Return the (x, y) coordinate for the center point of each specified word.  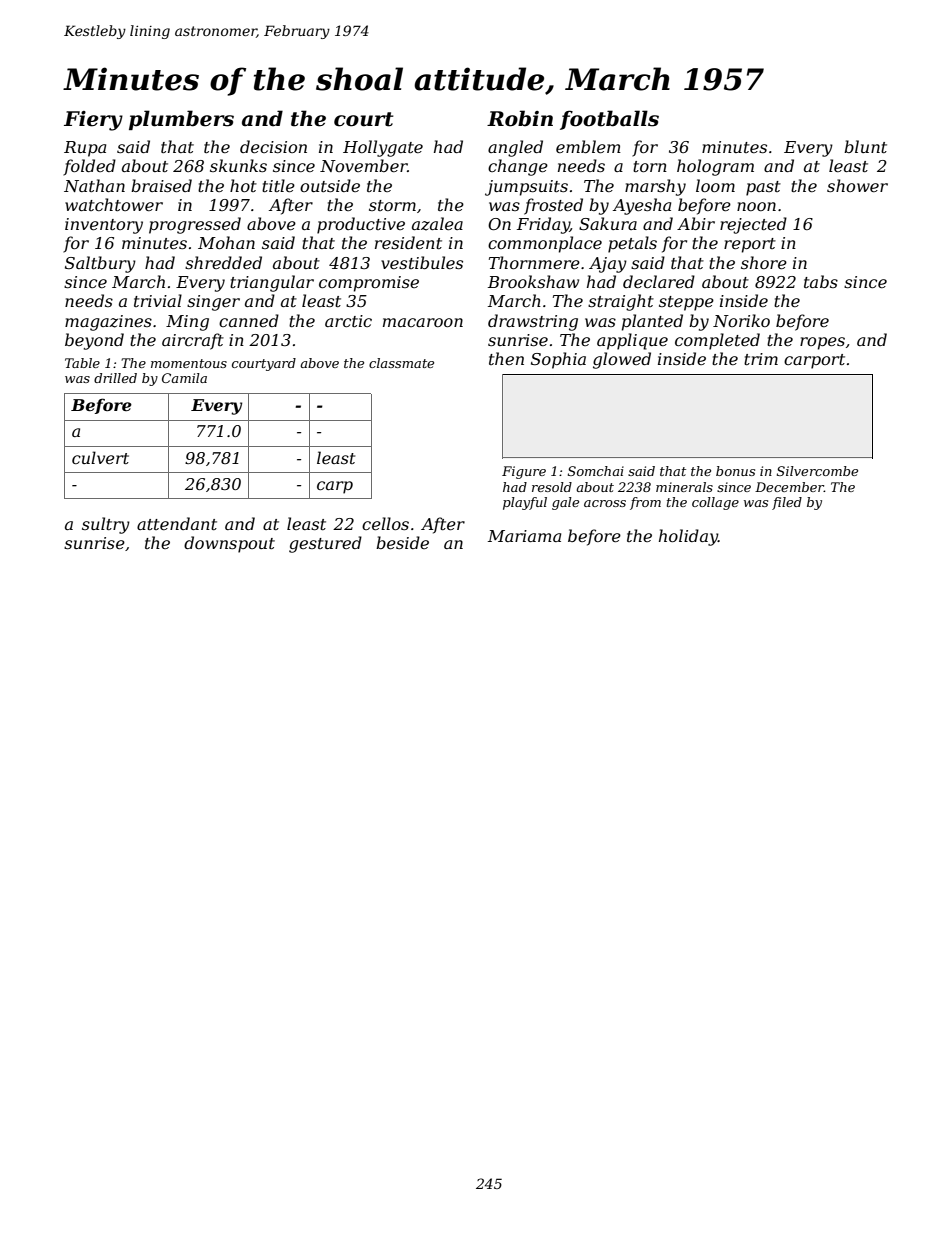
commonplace (545, 244)
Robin (520, 118)
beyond (94, 341)
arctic (348, 321)
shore (764, 262)
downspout (229, 544)
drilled (115, 378)
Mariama (524, 536)
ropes (822, 343)
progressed (195, 225)
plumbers (181, 120)
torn (650, 166)
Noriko (741, 320)
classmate (401, 363)
